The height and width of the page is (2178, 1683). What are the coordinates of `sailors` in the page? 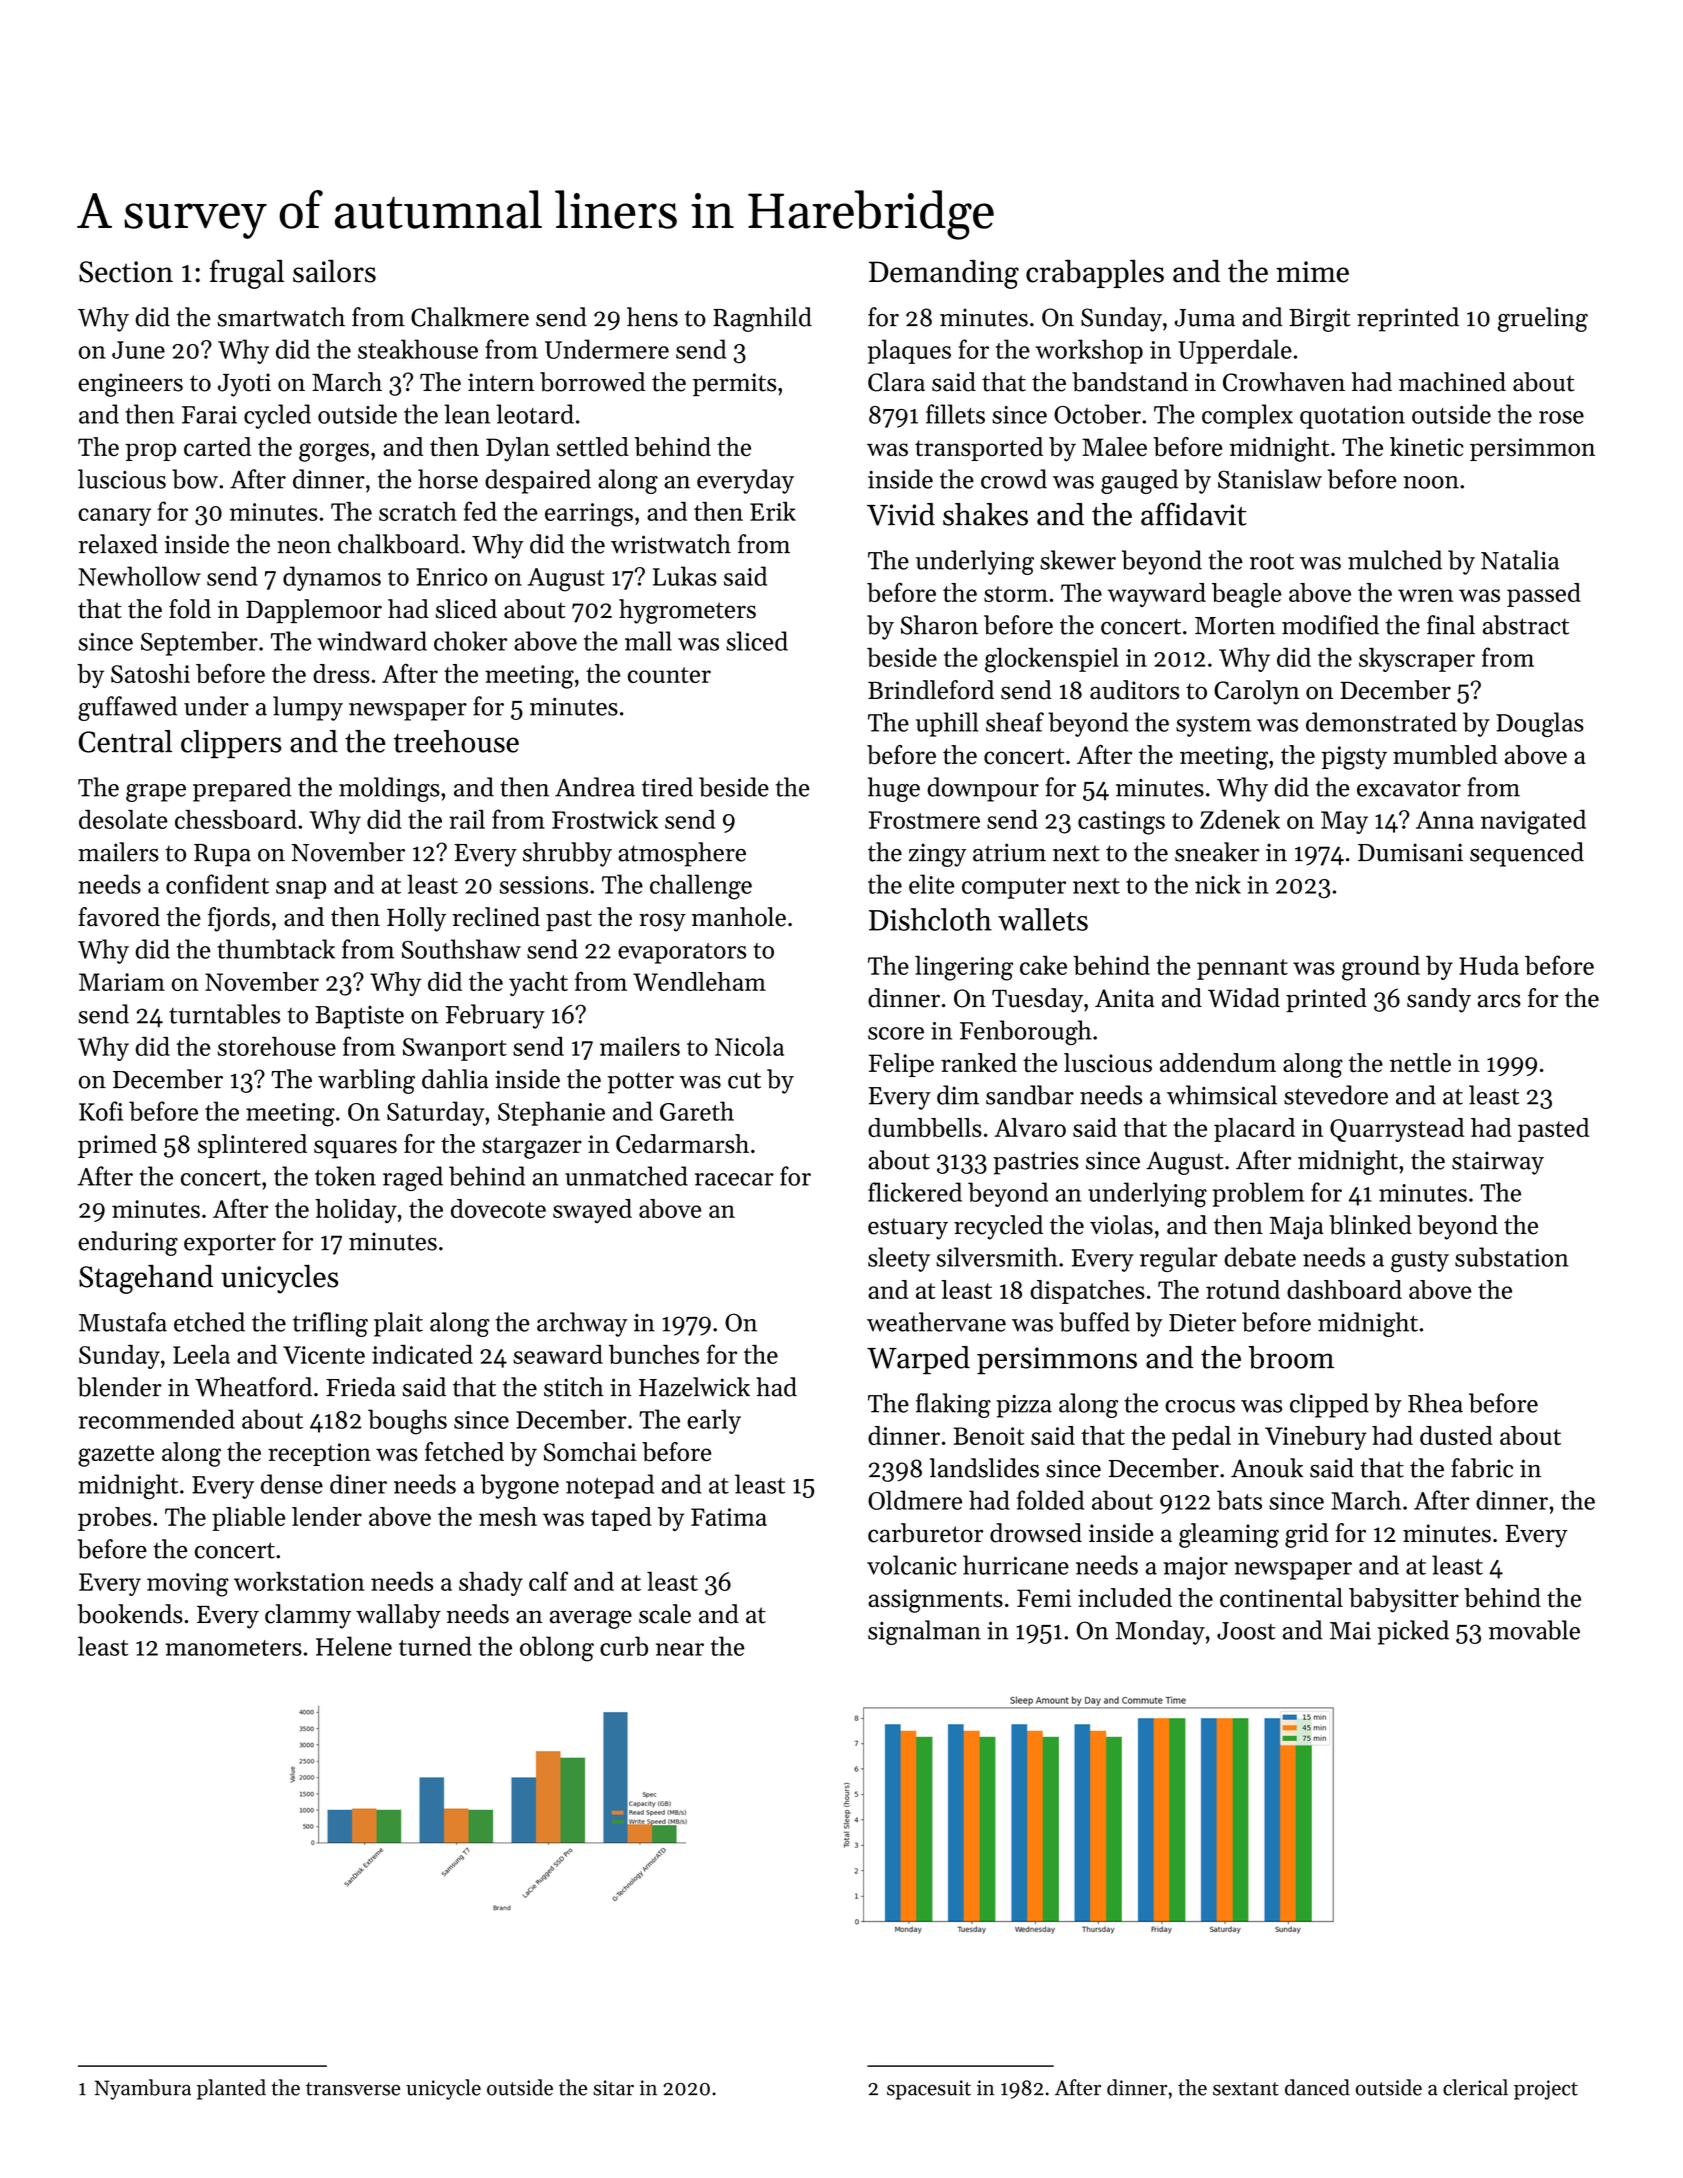 It's located at (334, 271).
